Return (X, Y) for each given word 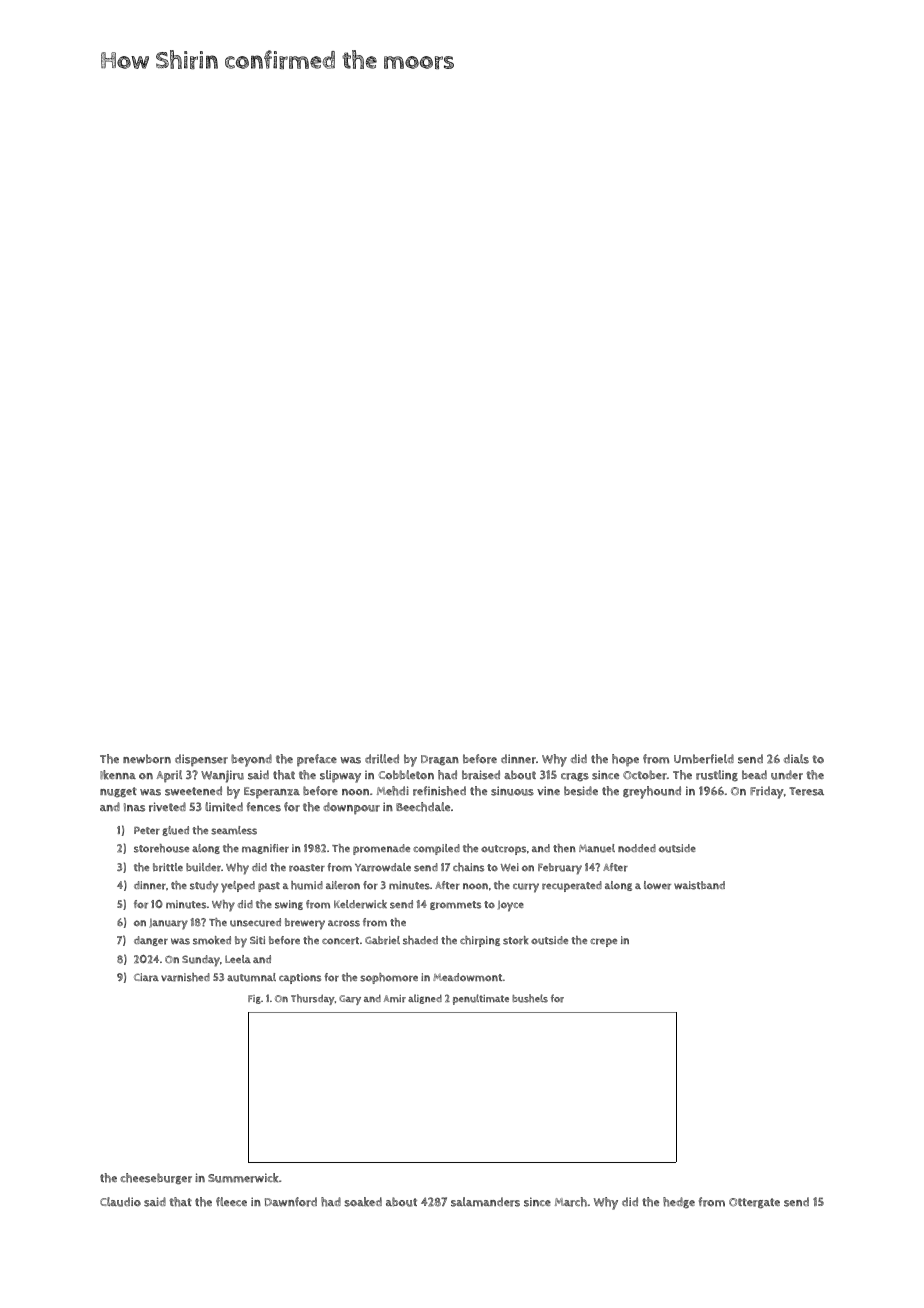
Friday (767, 792)
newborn (147, 759)
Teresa (806, 791)
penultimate (481, 999)
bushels (530, 998)
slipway (340, 776)
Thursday (313, 999)
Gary (350, 1000)
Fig (254, 999)
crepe (603, 942)
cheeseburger (156, 1179)
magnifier (265, 849)
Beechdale (423, 807)
